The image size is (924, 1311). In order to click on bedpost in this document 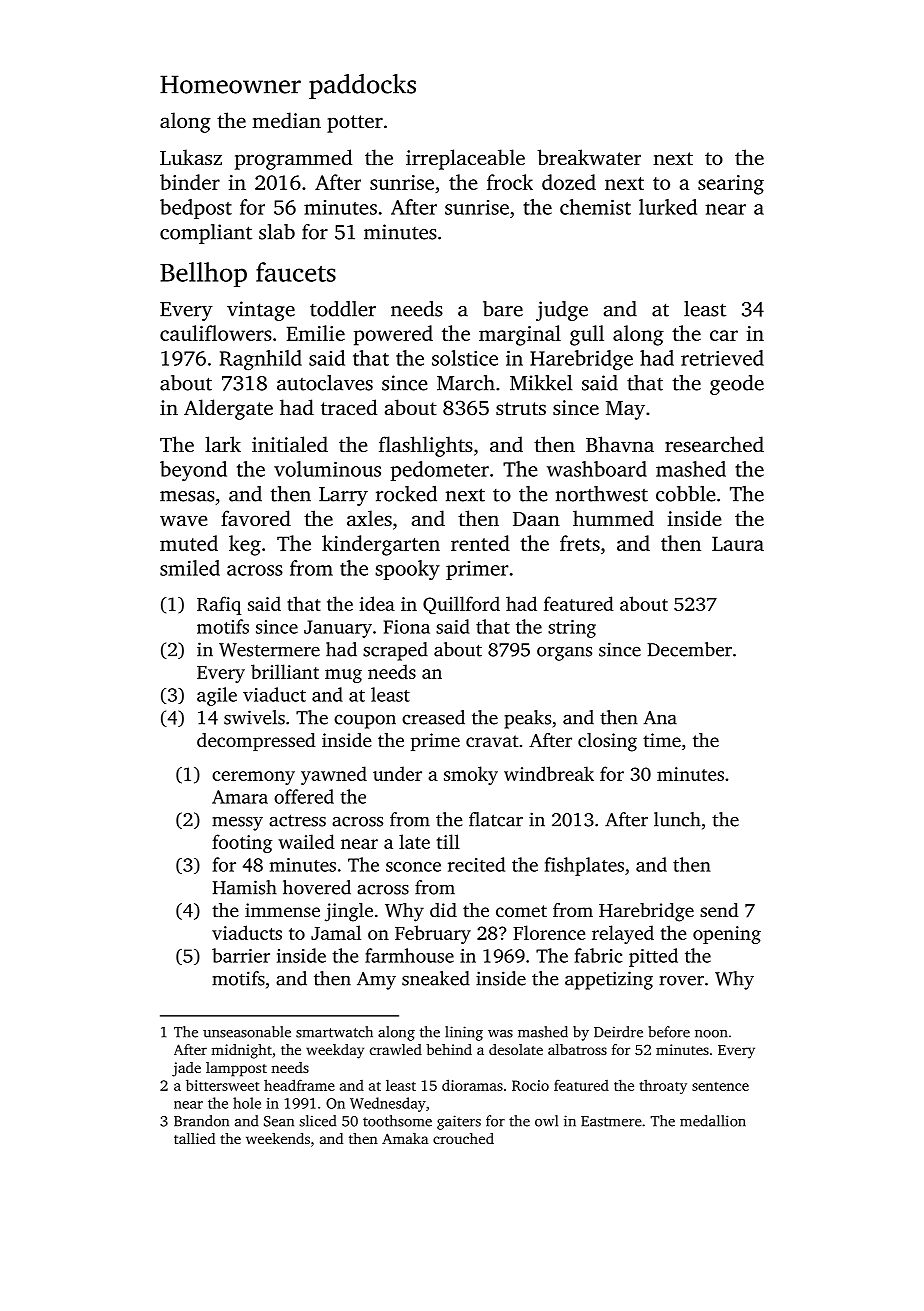, I will do `click(196, 209)`.
